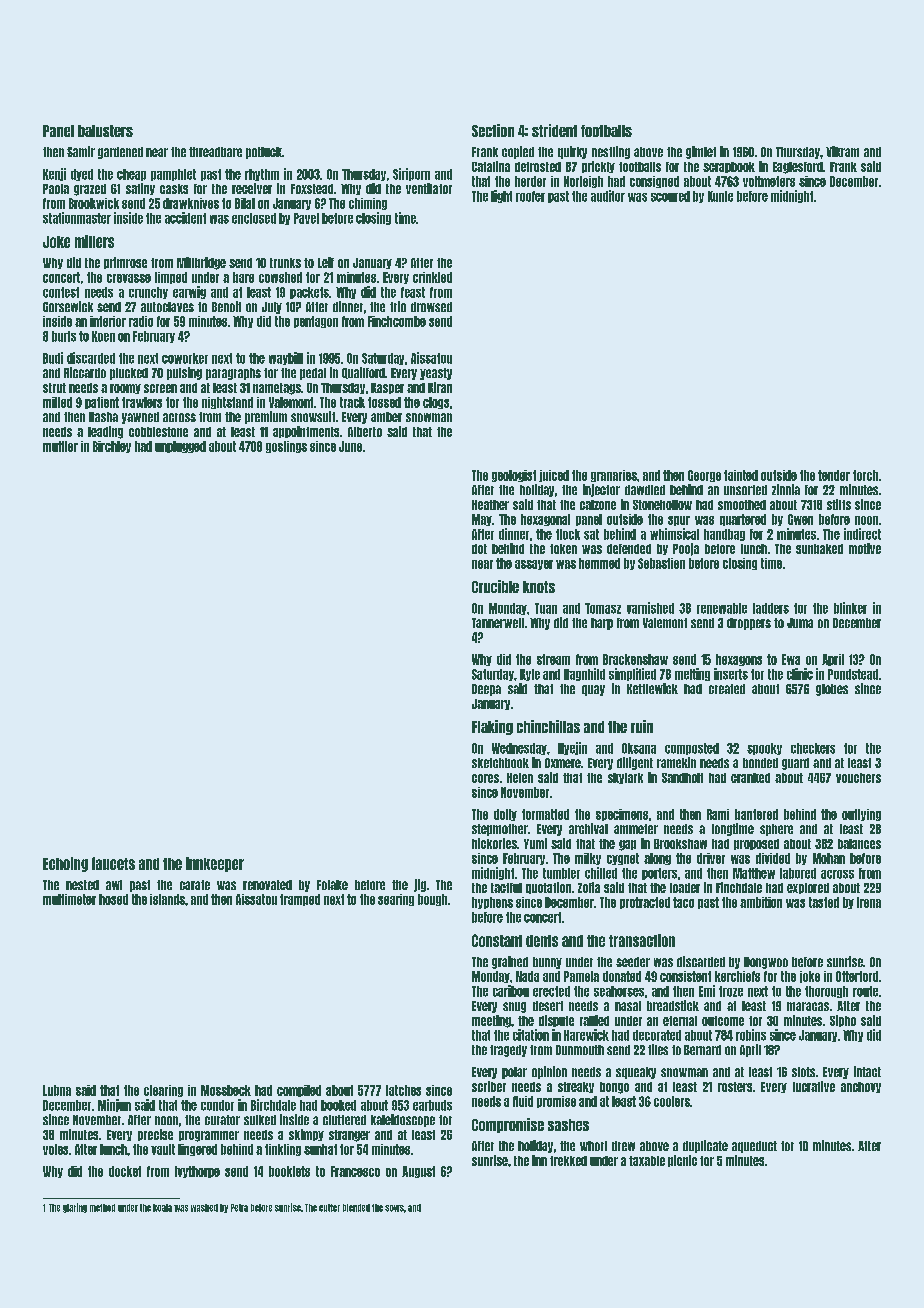 The image size is (924, 1308). I want to click on method, so click(102, 1208).
